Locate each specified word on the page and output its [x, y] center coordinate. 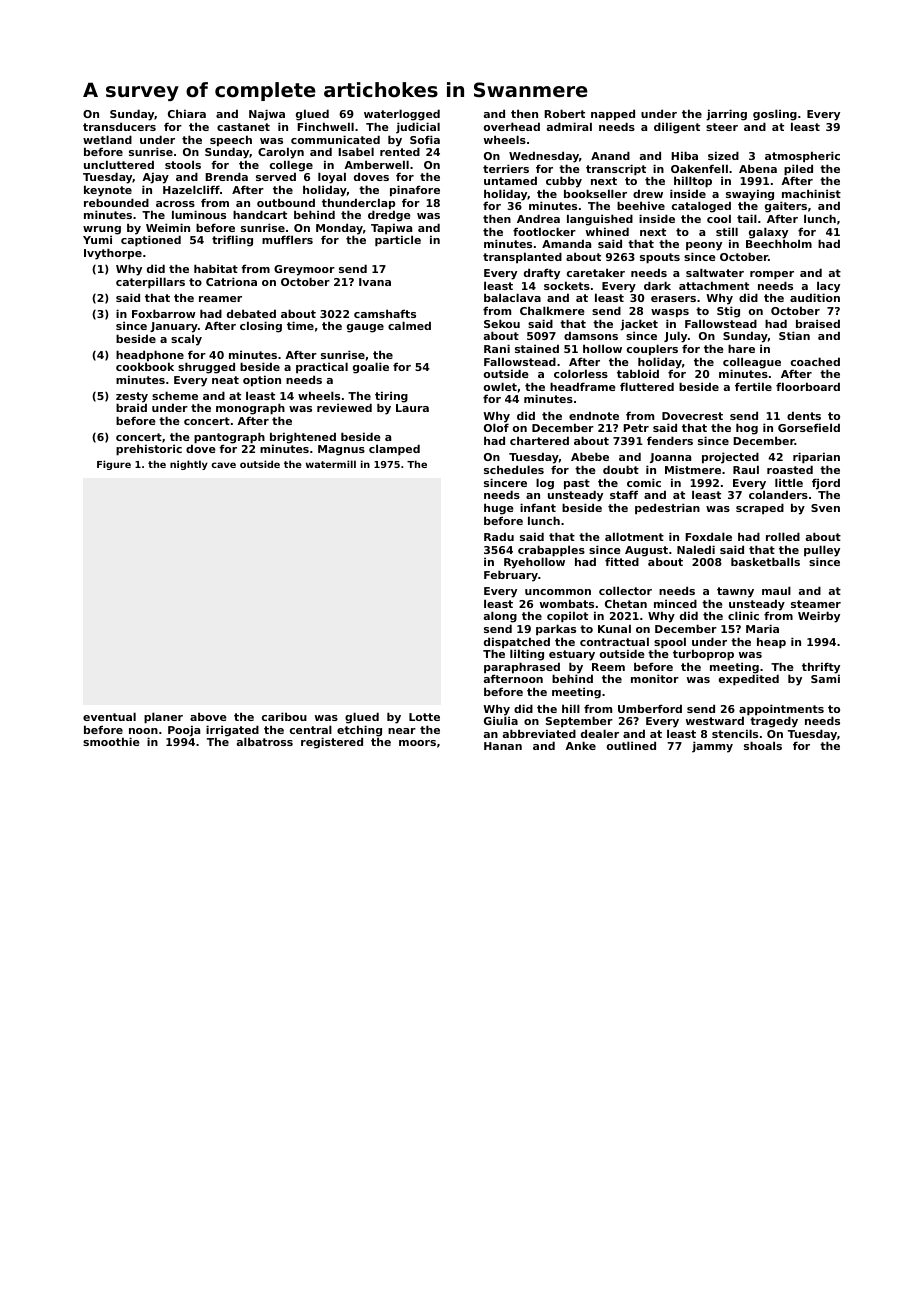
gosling [775, 115]
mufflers [287, 239]
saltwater [715, 272]
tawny [735, 592]
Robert [564, 113]
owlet [500, 386]
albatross [265, 741]
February [511, 576]
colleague [752, 363]
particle [398, 241]
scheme [175, 395]
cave [223, 465]
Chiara [187, 113]
